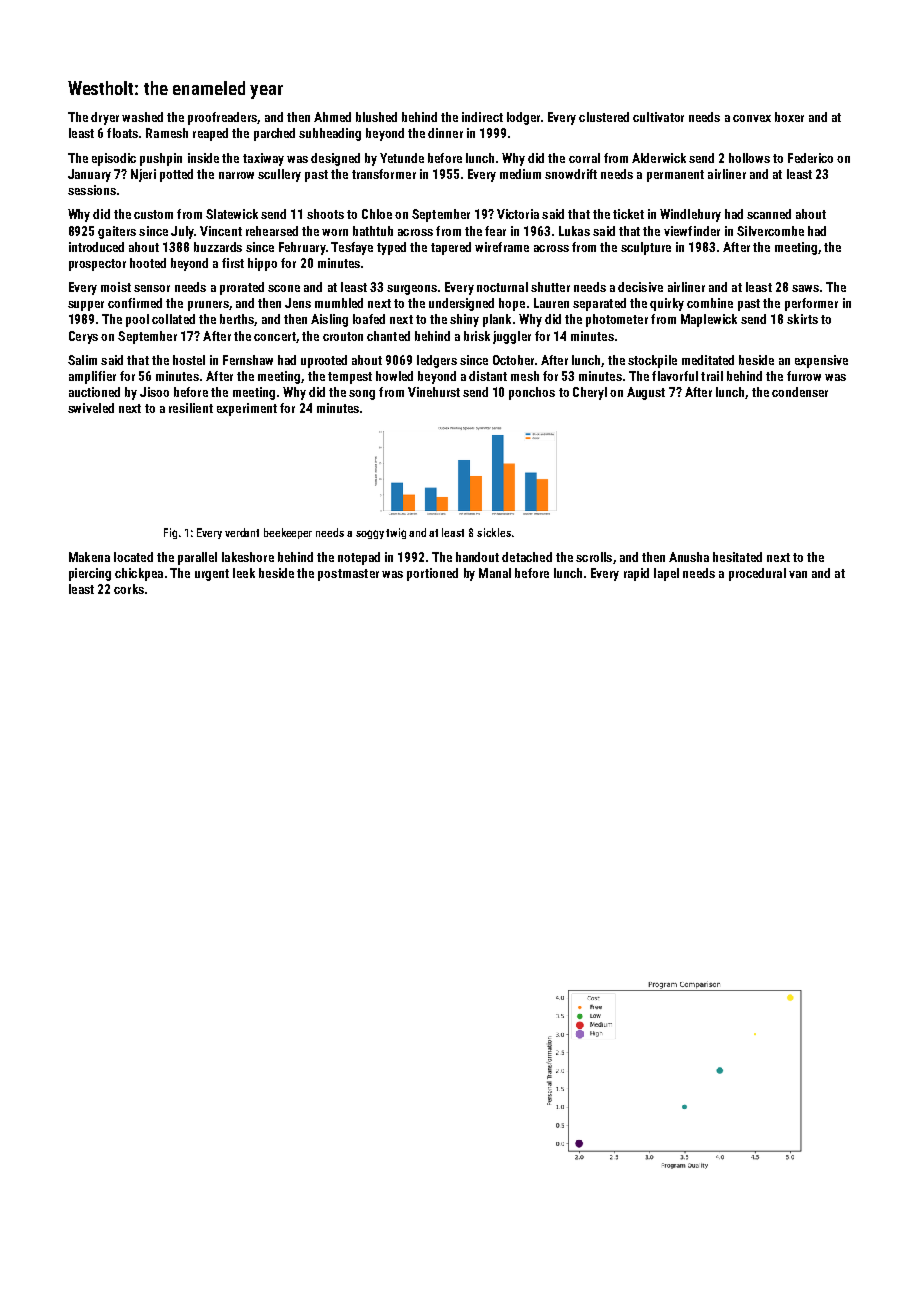 The image size is (924, 1308). I want to click on boxer, so click(789, 117).
